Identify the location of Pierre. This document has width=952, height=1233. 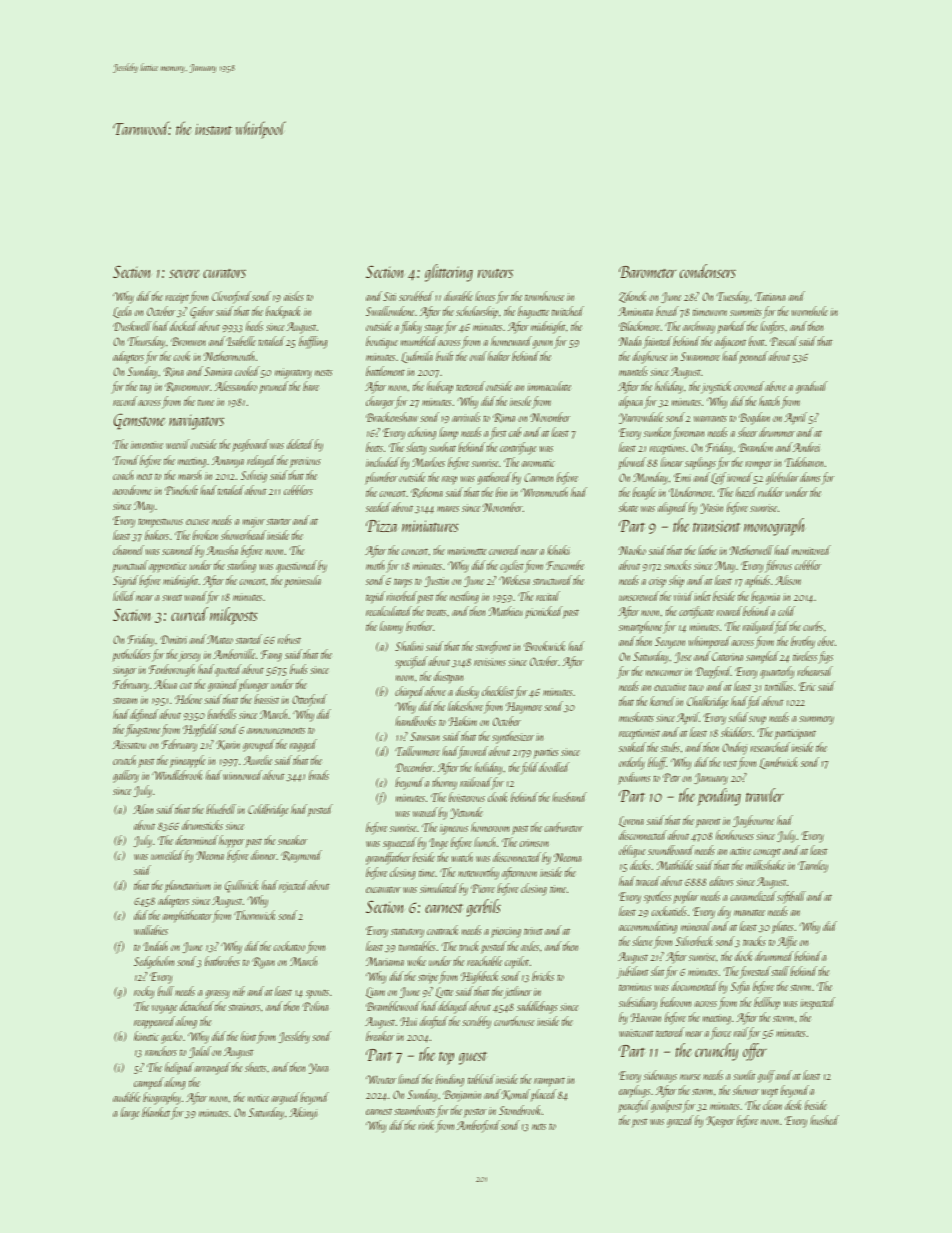
(483, 888).
